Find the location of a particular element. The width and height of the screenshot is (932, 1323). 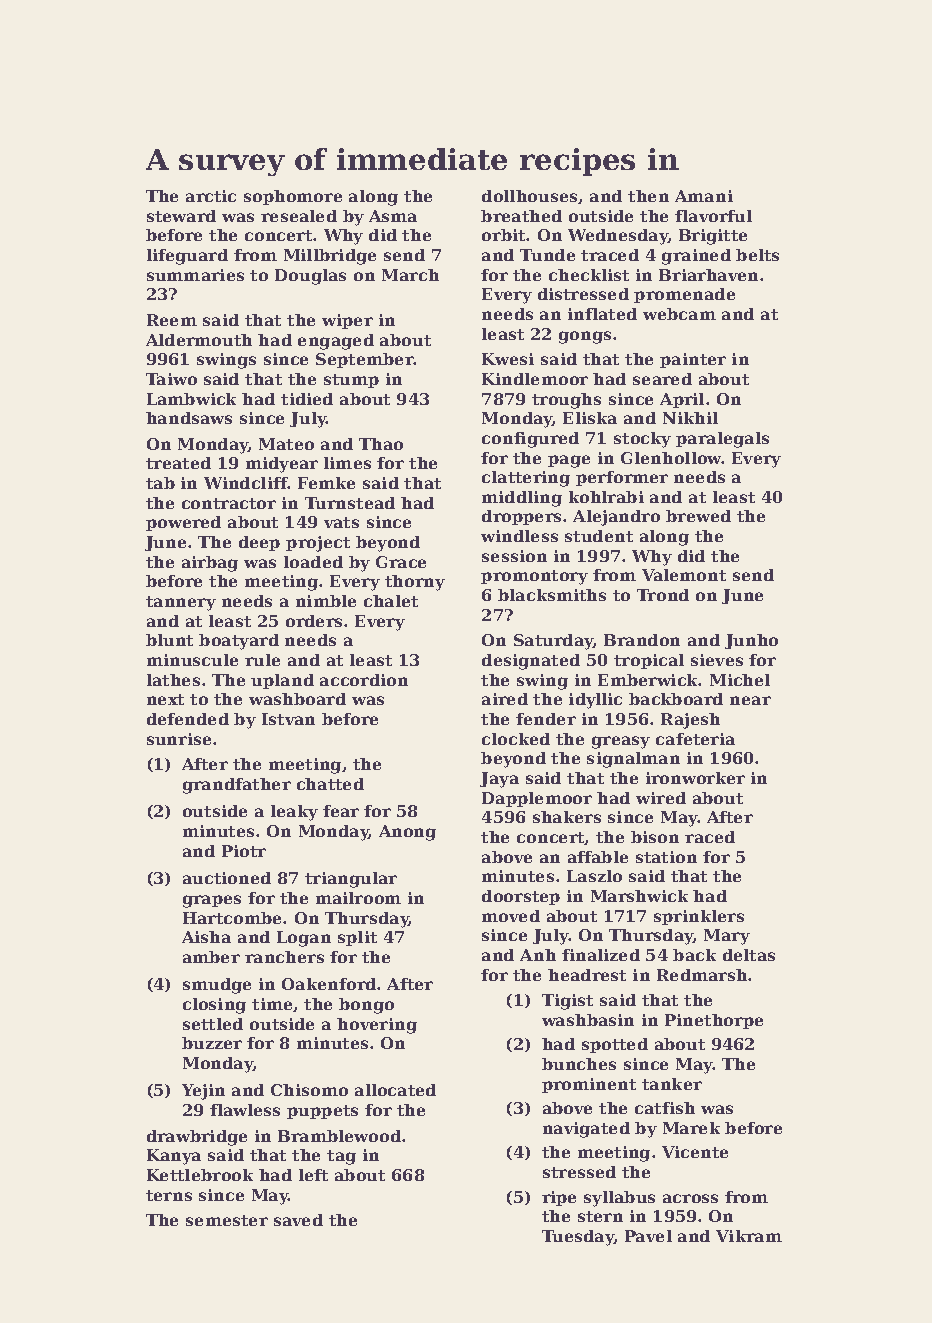

blacksmiths is located at coordinates (552, 595).
